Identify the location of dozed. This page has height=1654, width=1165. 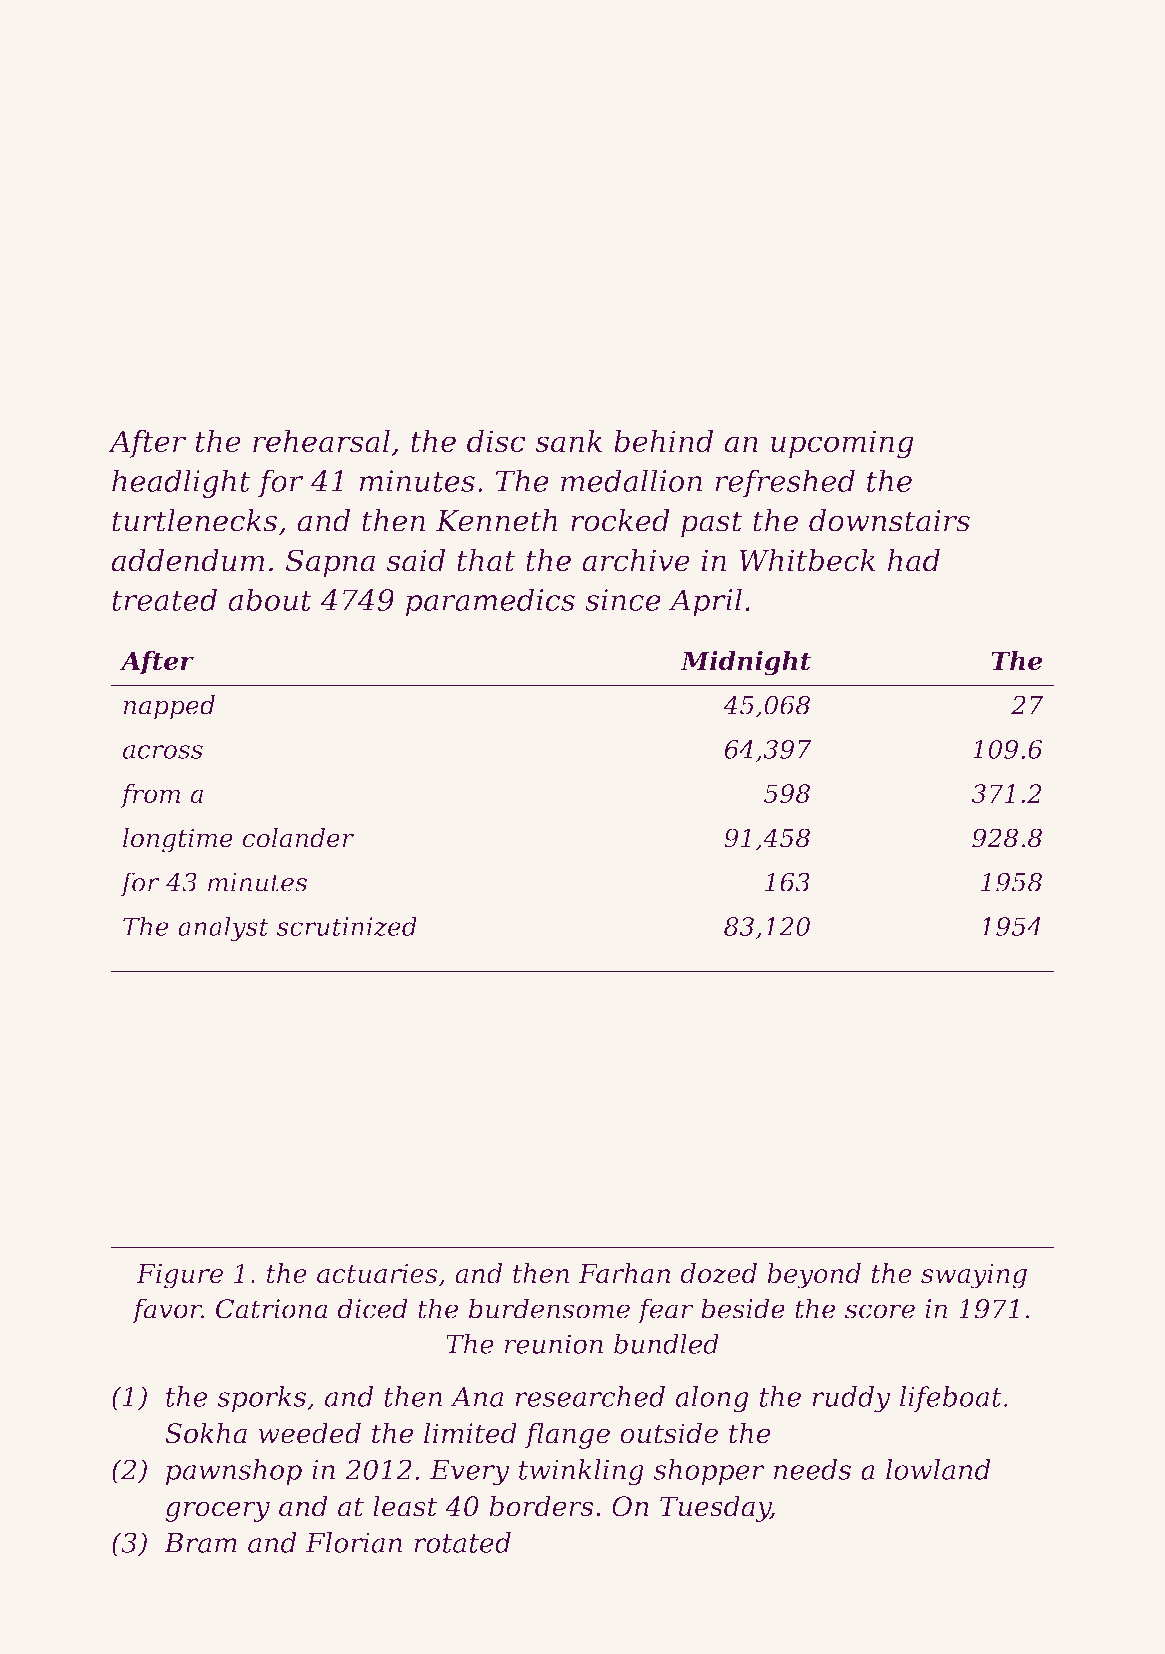
(719, 1273).
